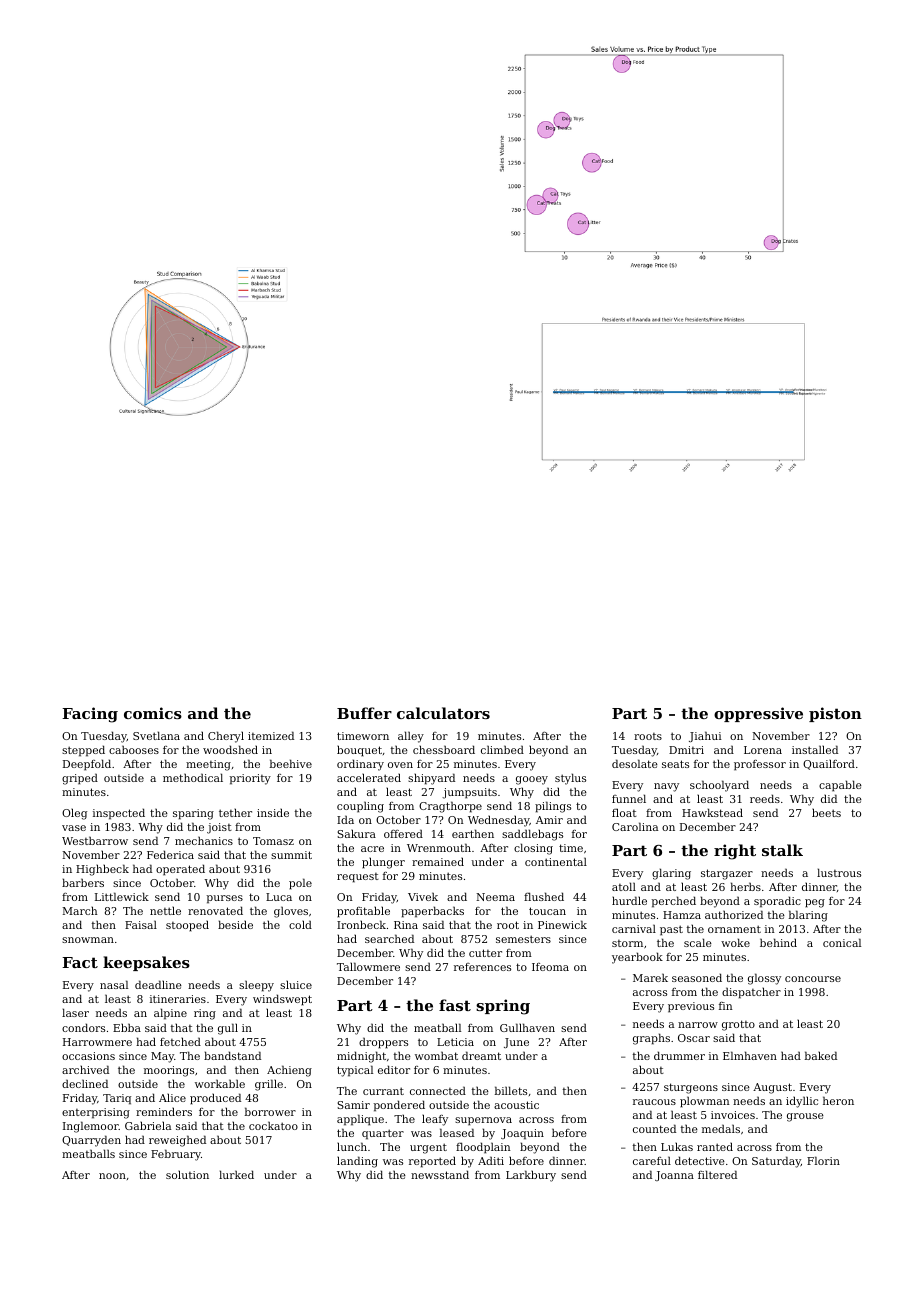 The width and height of the screenshot is (924, 1308). What do you see at coordinates (782, 850) in the screenshot?
I see `stalk` at bounding box center [782, 850].
